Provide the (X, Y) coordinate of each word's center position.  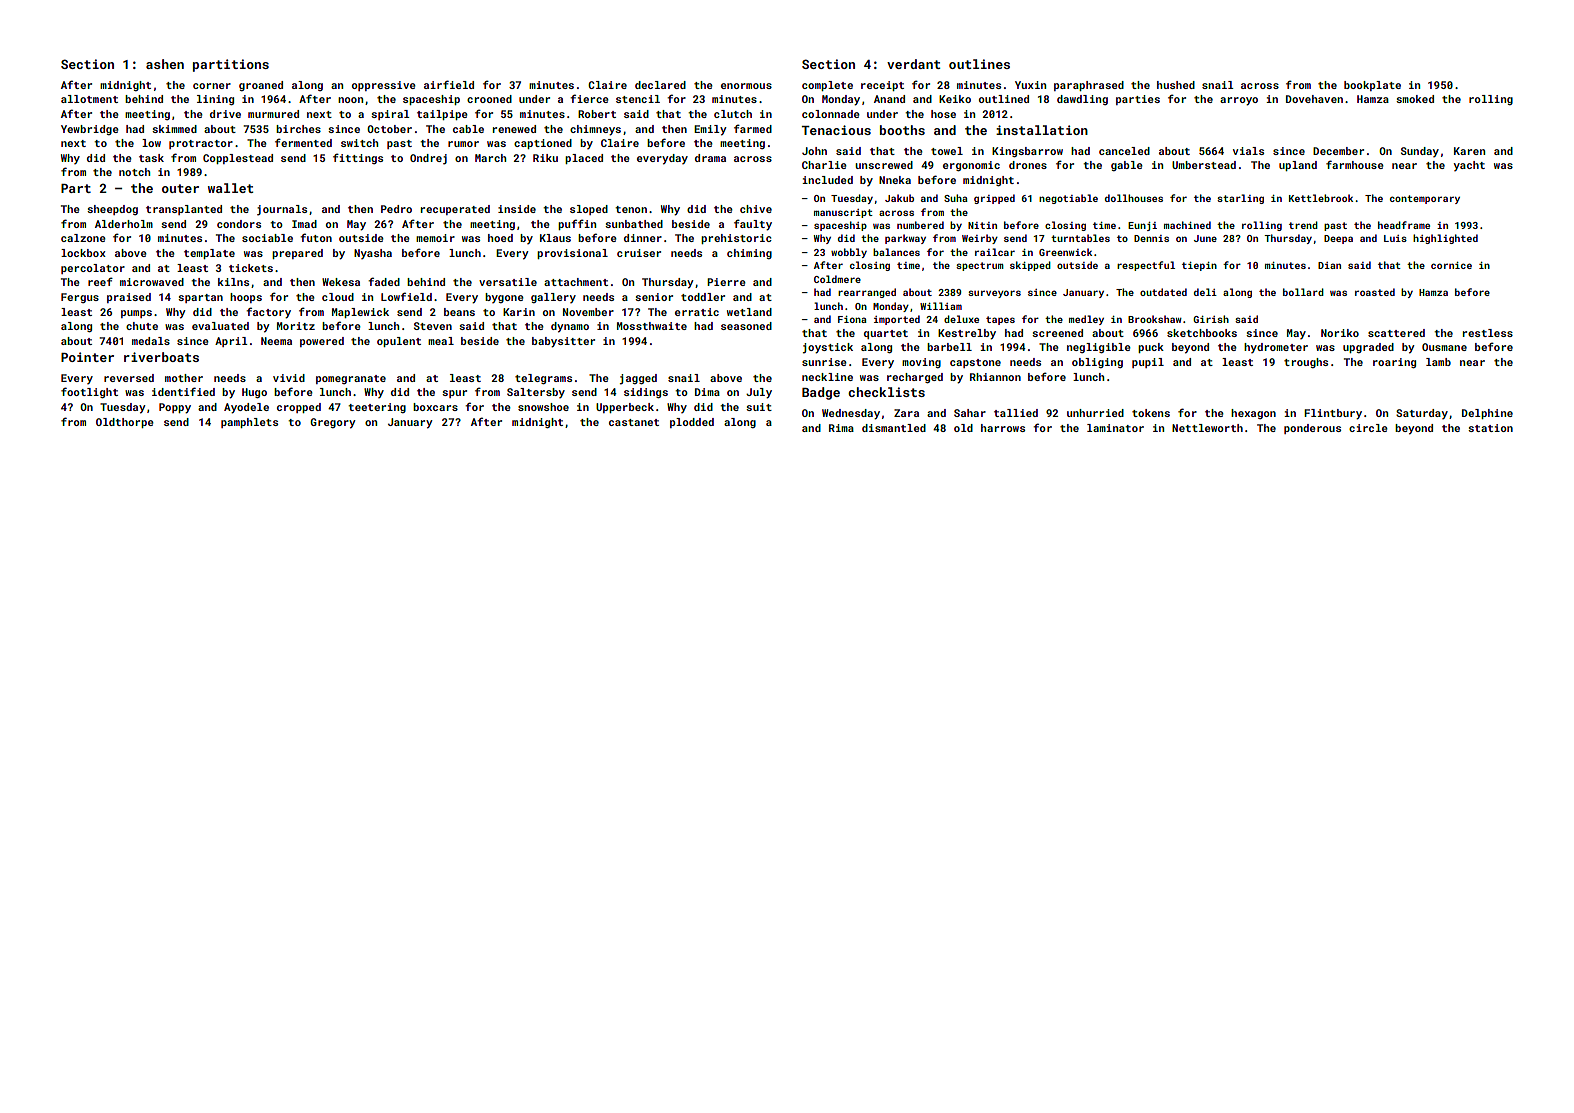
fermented (303, 142)
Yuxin (1030, 85)
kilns (233, 282)
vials (1248, 151)
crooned (489, 99)
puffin (577, 224)
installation (1042, 130)
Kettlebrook (1321, 198)
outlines (979, 64)
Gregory (332, 423)
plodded (692, 423)
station (1490, 428)
